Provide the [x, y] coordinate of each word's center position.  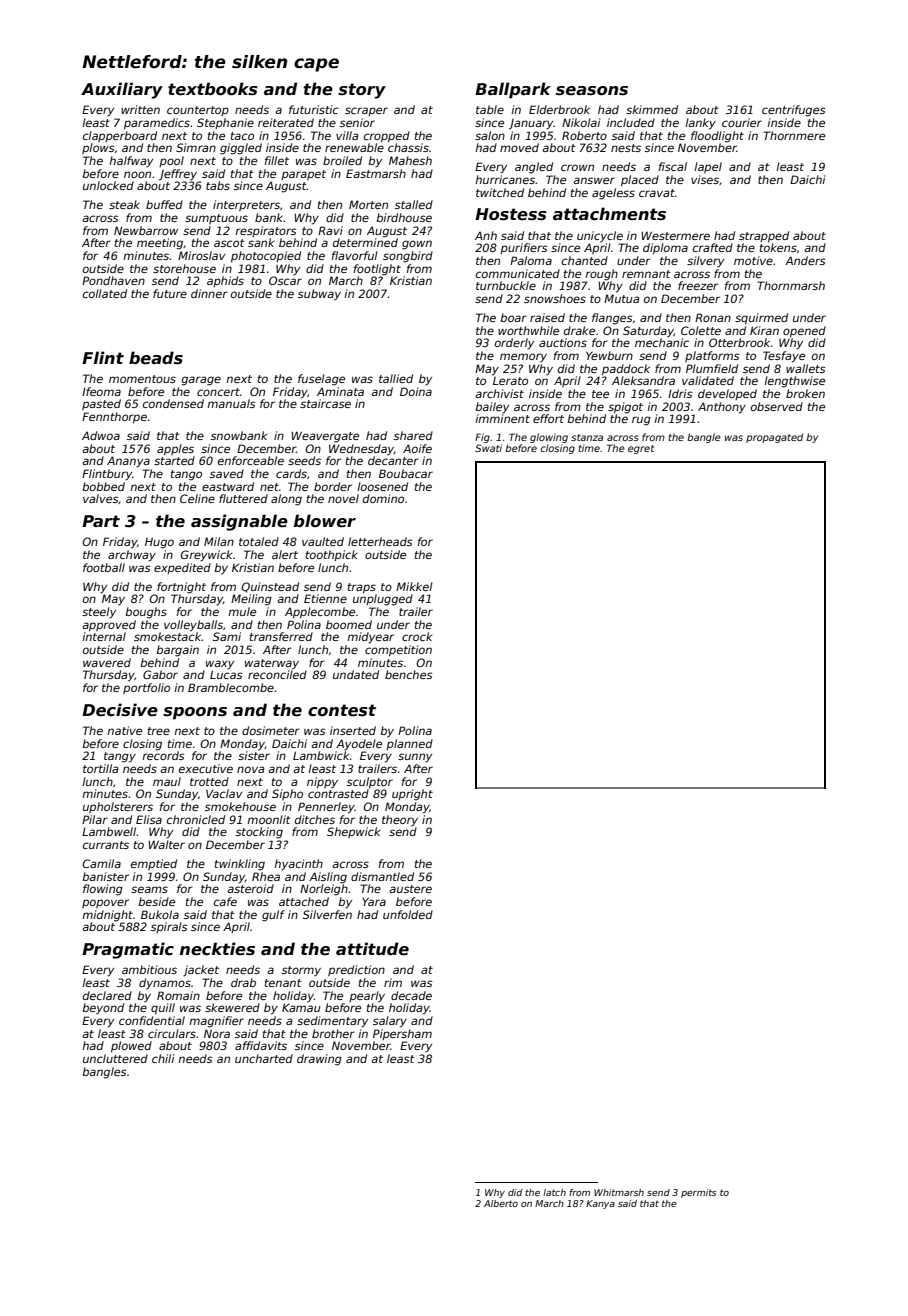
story [362, 91]
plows [98, 148]
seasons [592, 91]
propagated [774, 438]
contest [342, 710]
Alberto [501, 1203]
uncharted [264, 1058]
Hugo [159, 543]
